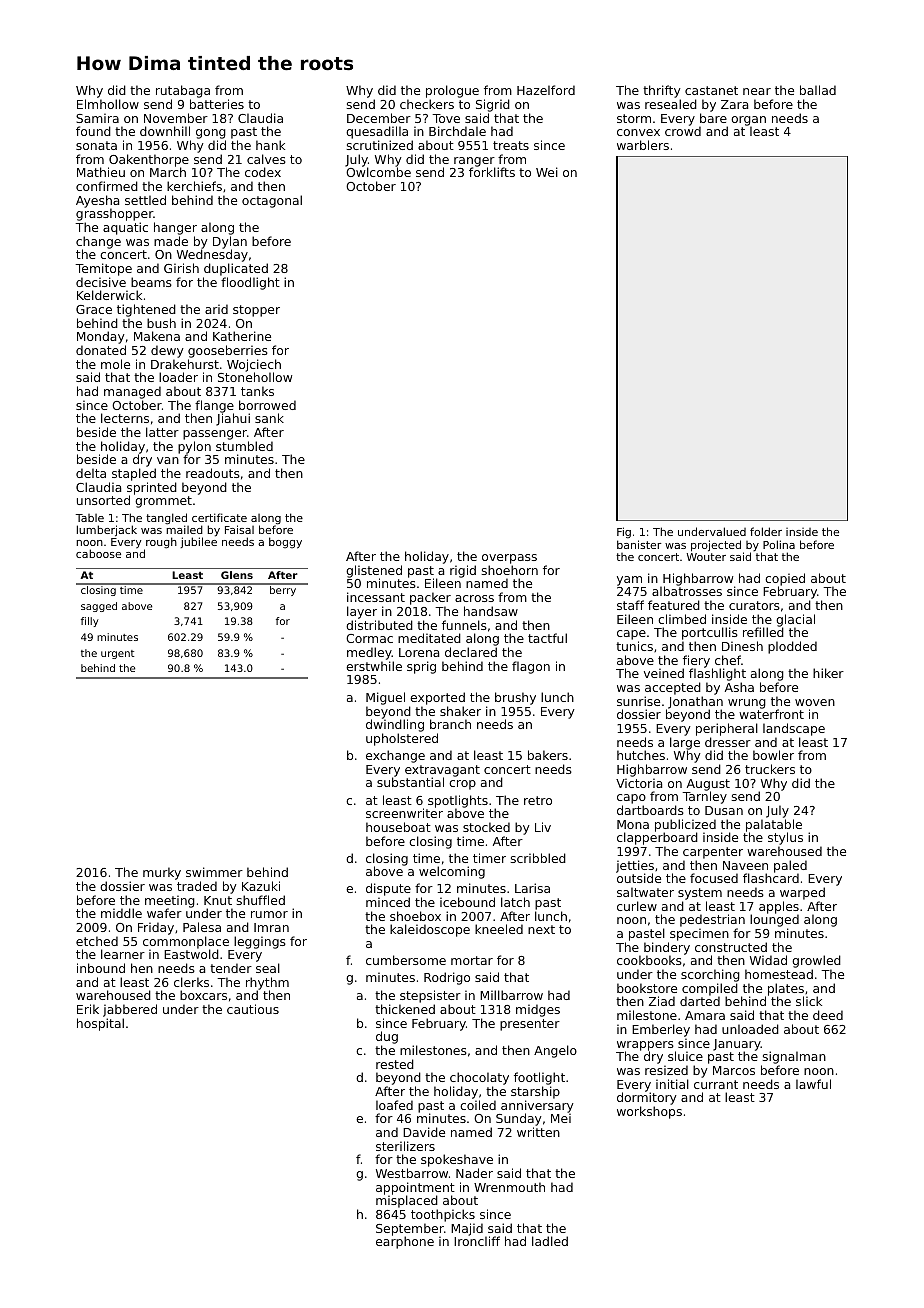 This page has height=1308, width=924. I want to click on houseboat, so click(398, 827).
